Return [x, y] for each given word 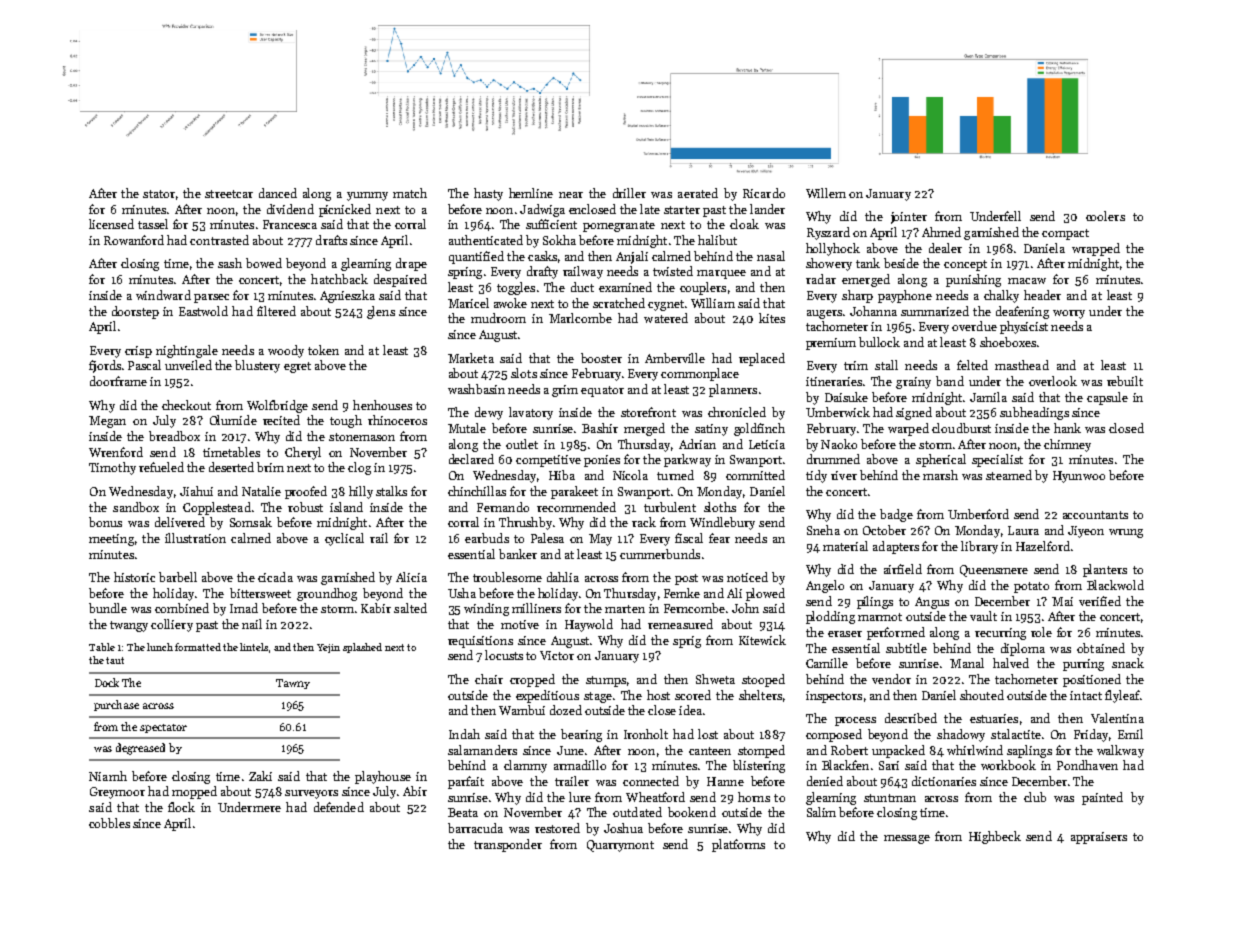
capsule [1107, 398]
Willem [826, 193]
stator [159, 194]
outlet [522, 444]
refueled [161, 467]
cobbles [109, 823]
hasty [488, 194]
